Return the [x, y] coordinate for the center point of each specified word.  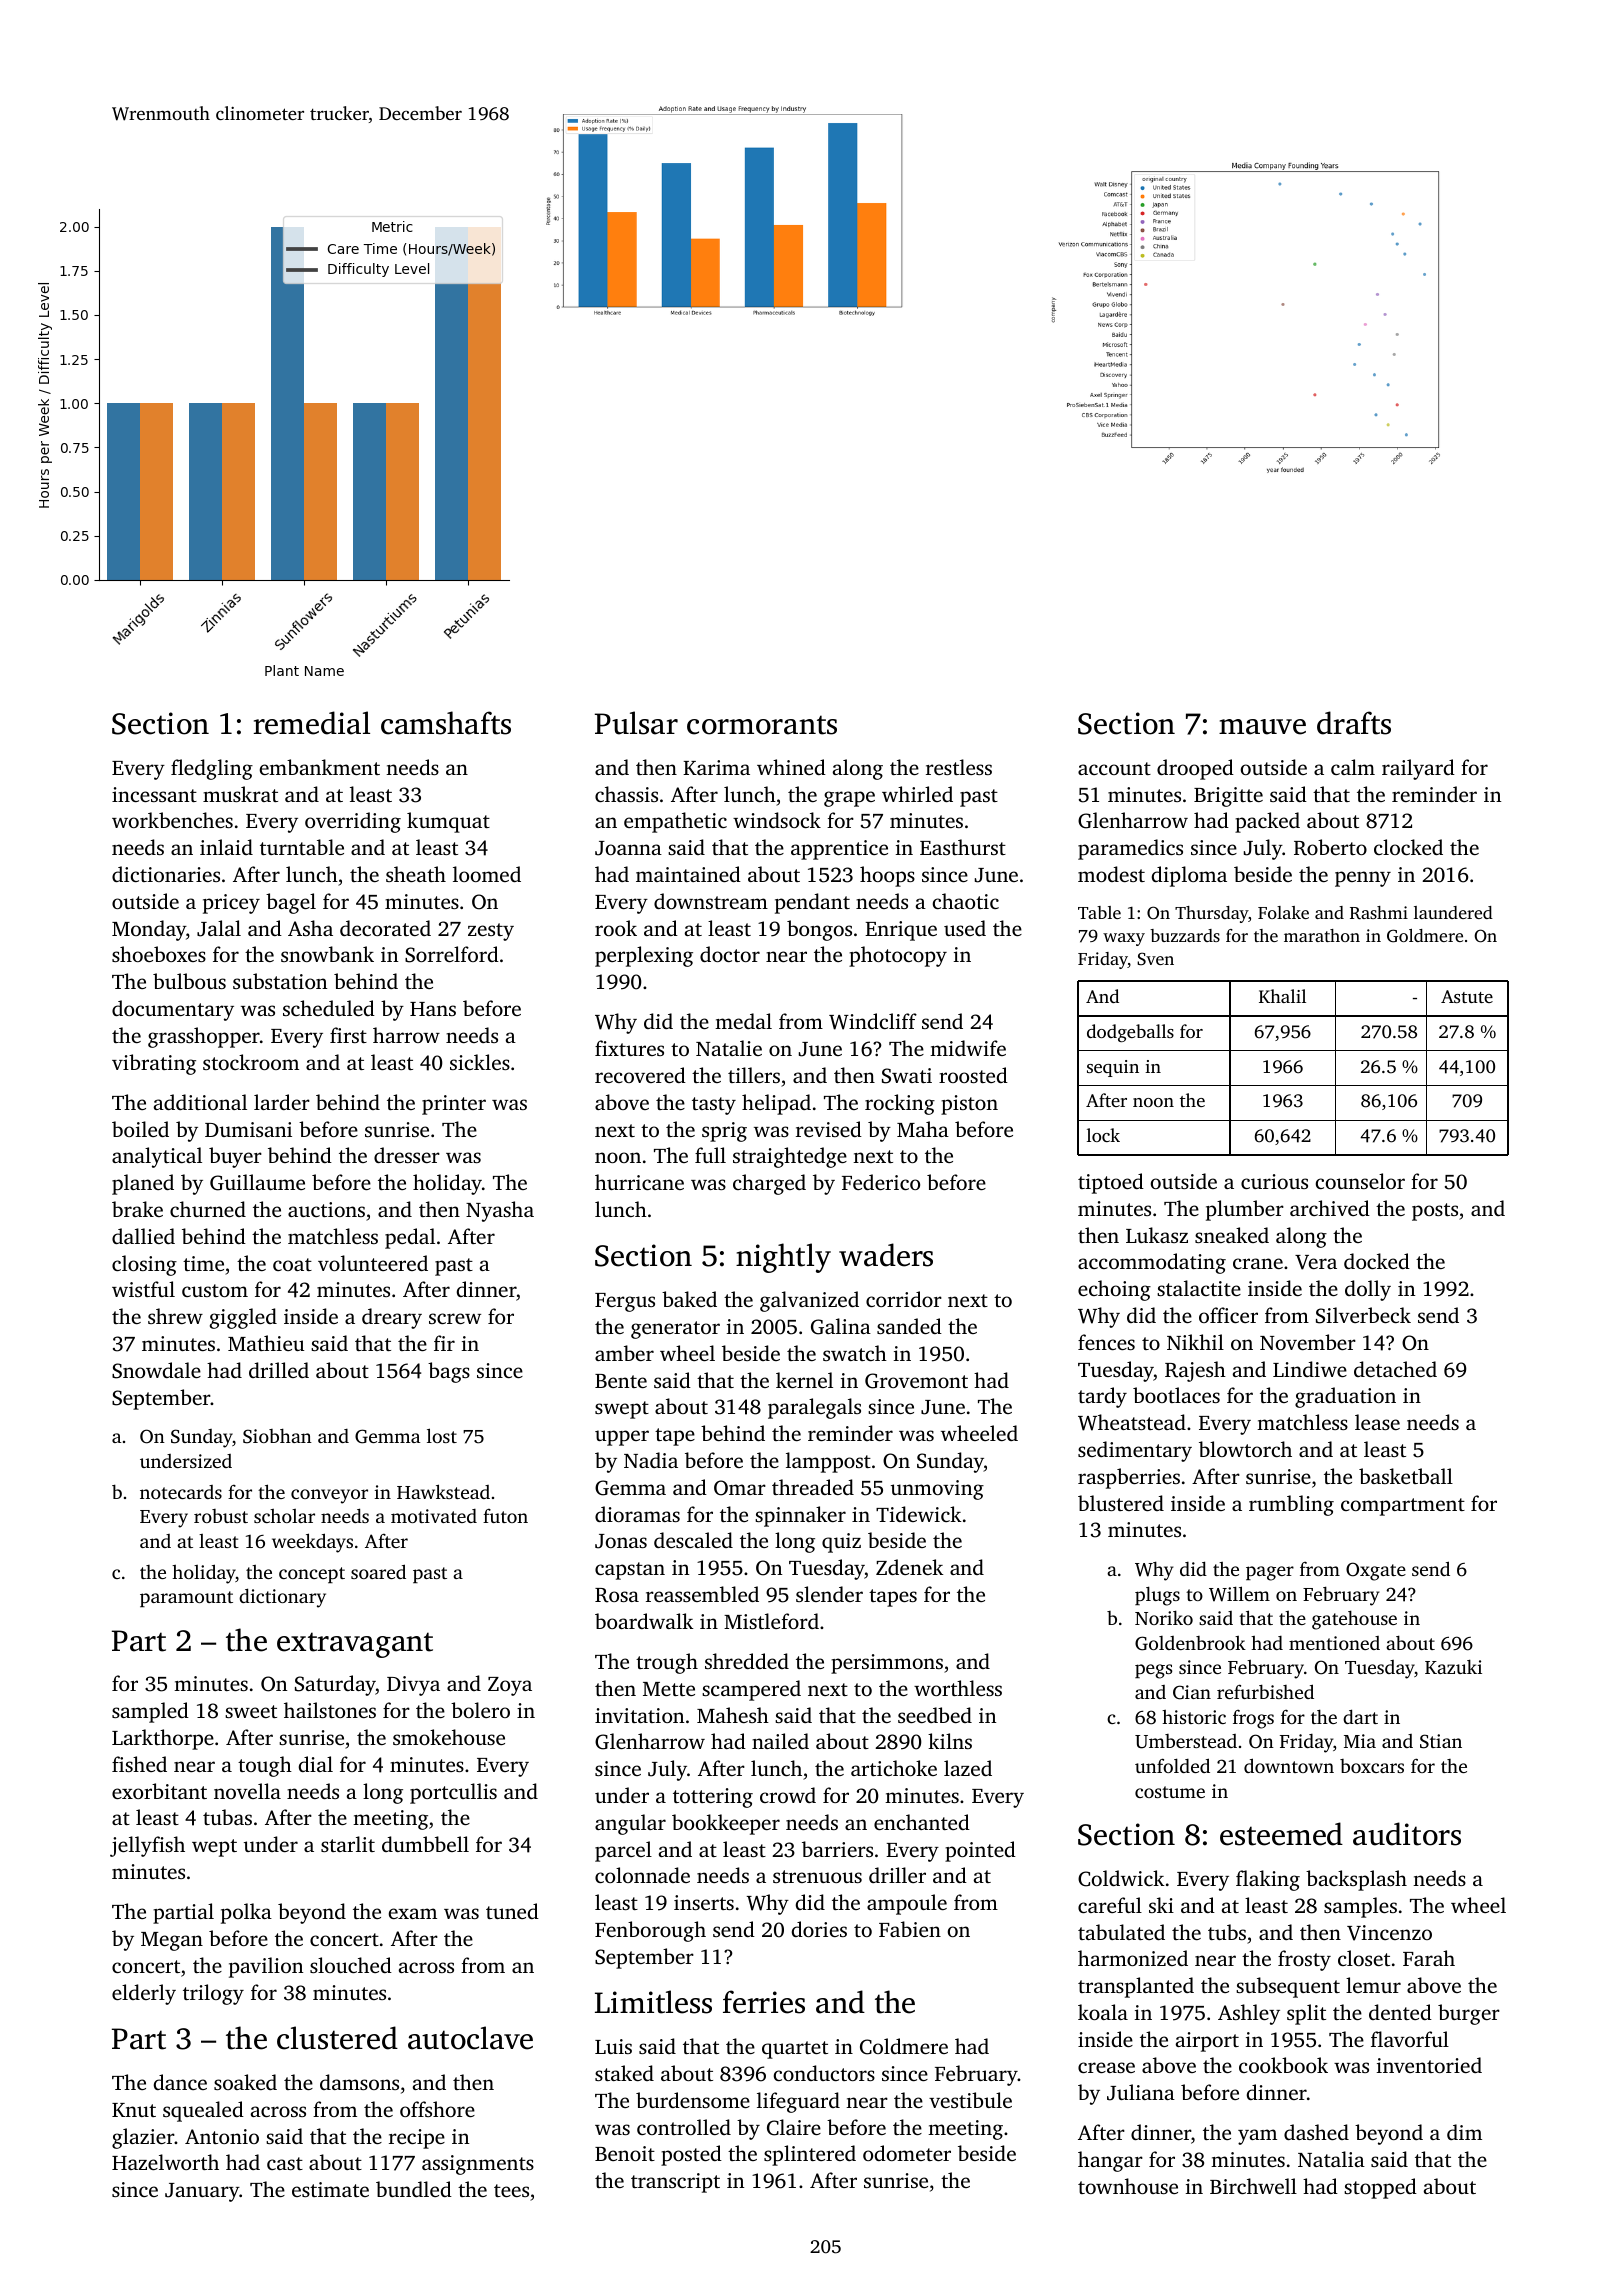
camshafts [446, 723]
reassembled [702, 1594]
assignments [478, 2165]
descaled [693, 1540]
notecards [181, 1492]
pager [1270, 1573]
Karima [716, 767]
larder [282, 1102]
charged [769, 1184]
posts [1435, 1212]
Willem [1239, 1594]
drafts [1354, 723]
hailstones [330, 1710]
